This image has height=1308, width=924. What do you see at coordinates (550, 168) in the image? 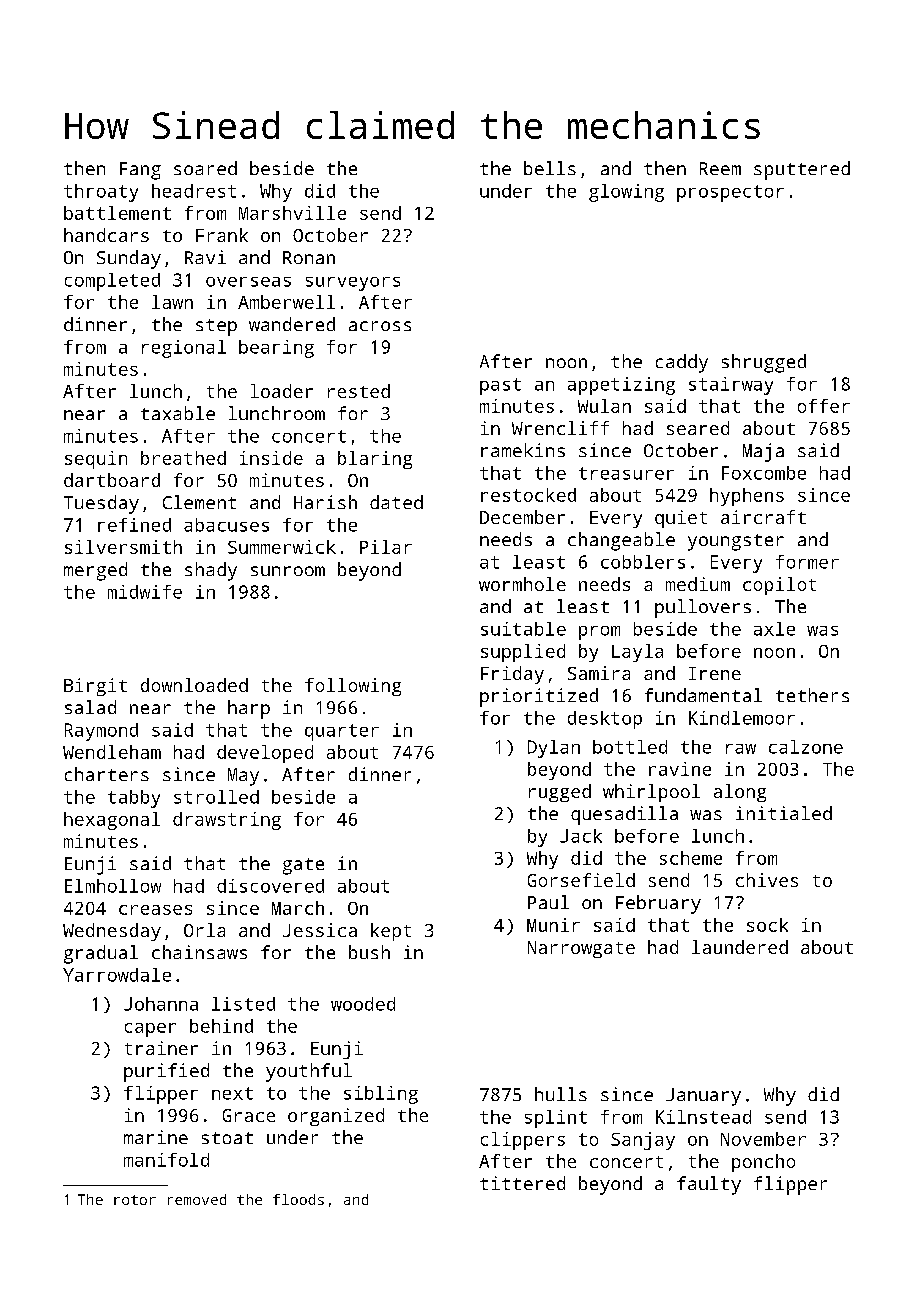
I see `bells` at bounding box center [550, 168].
